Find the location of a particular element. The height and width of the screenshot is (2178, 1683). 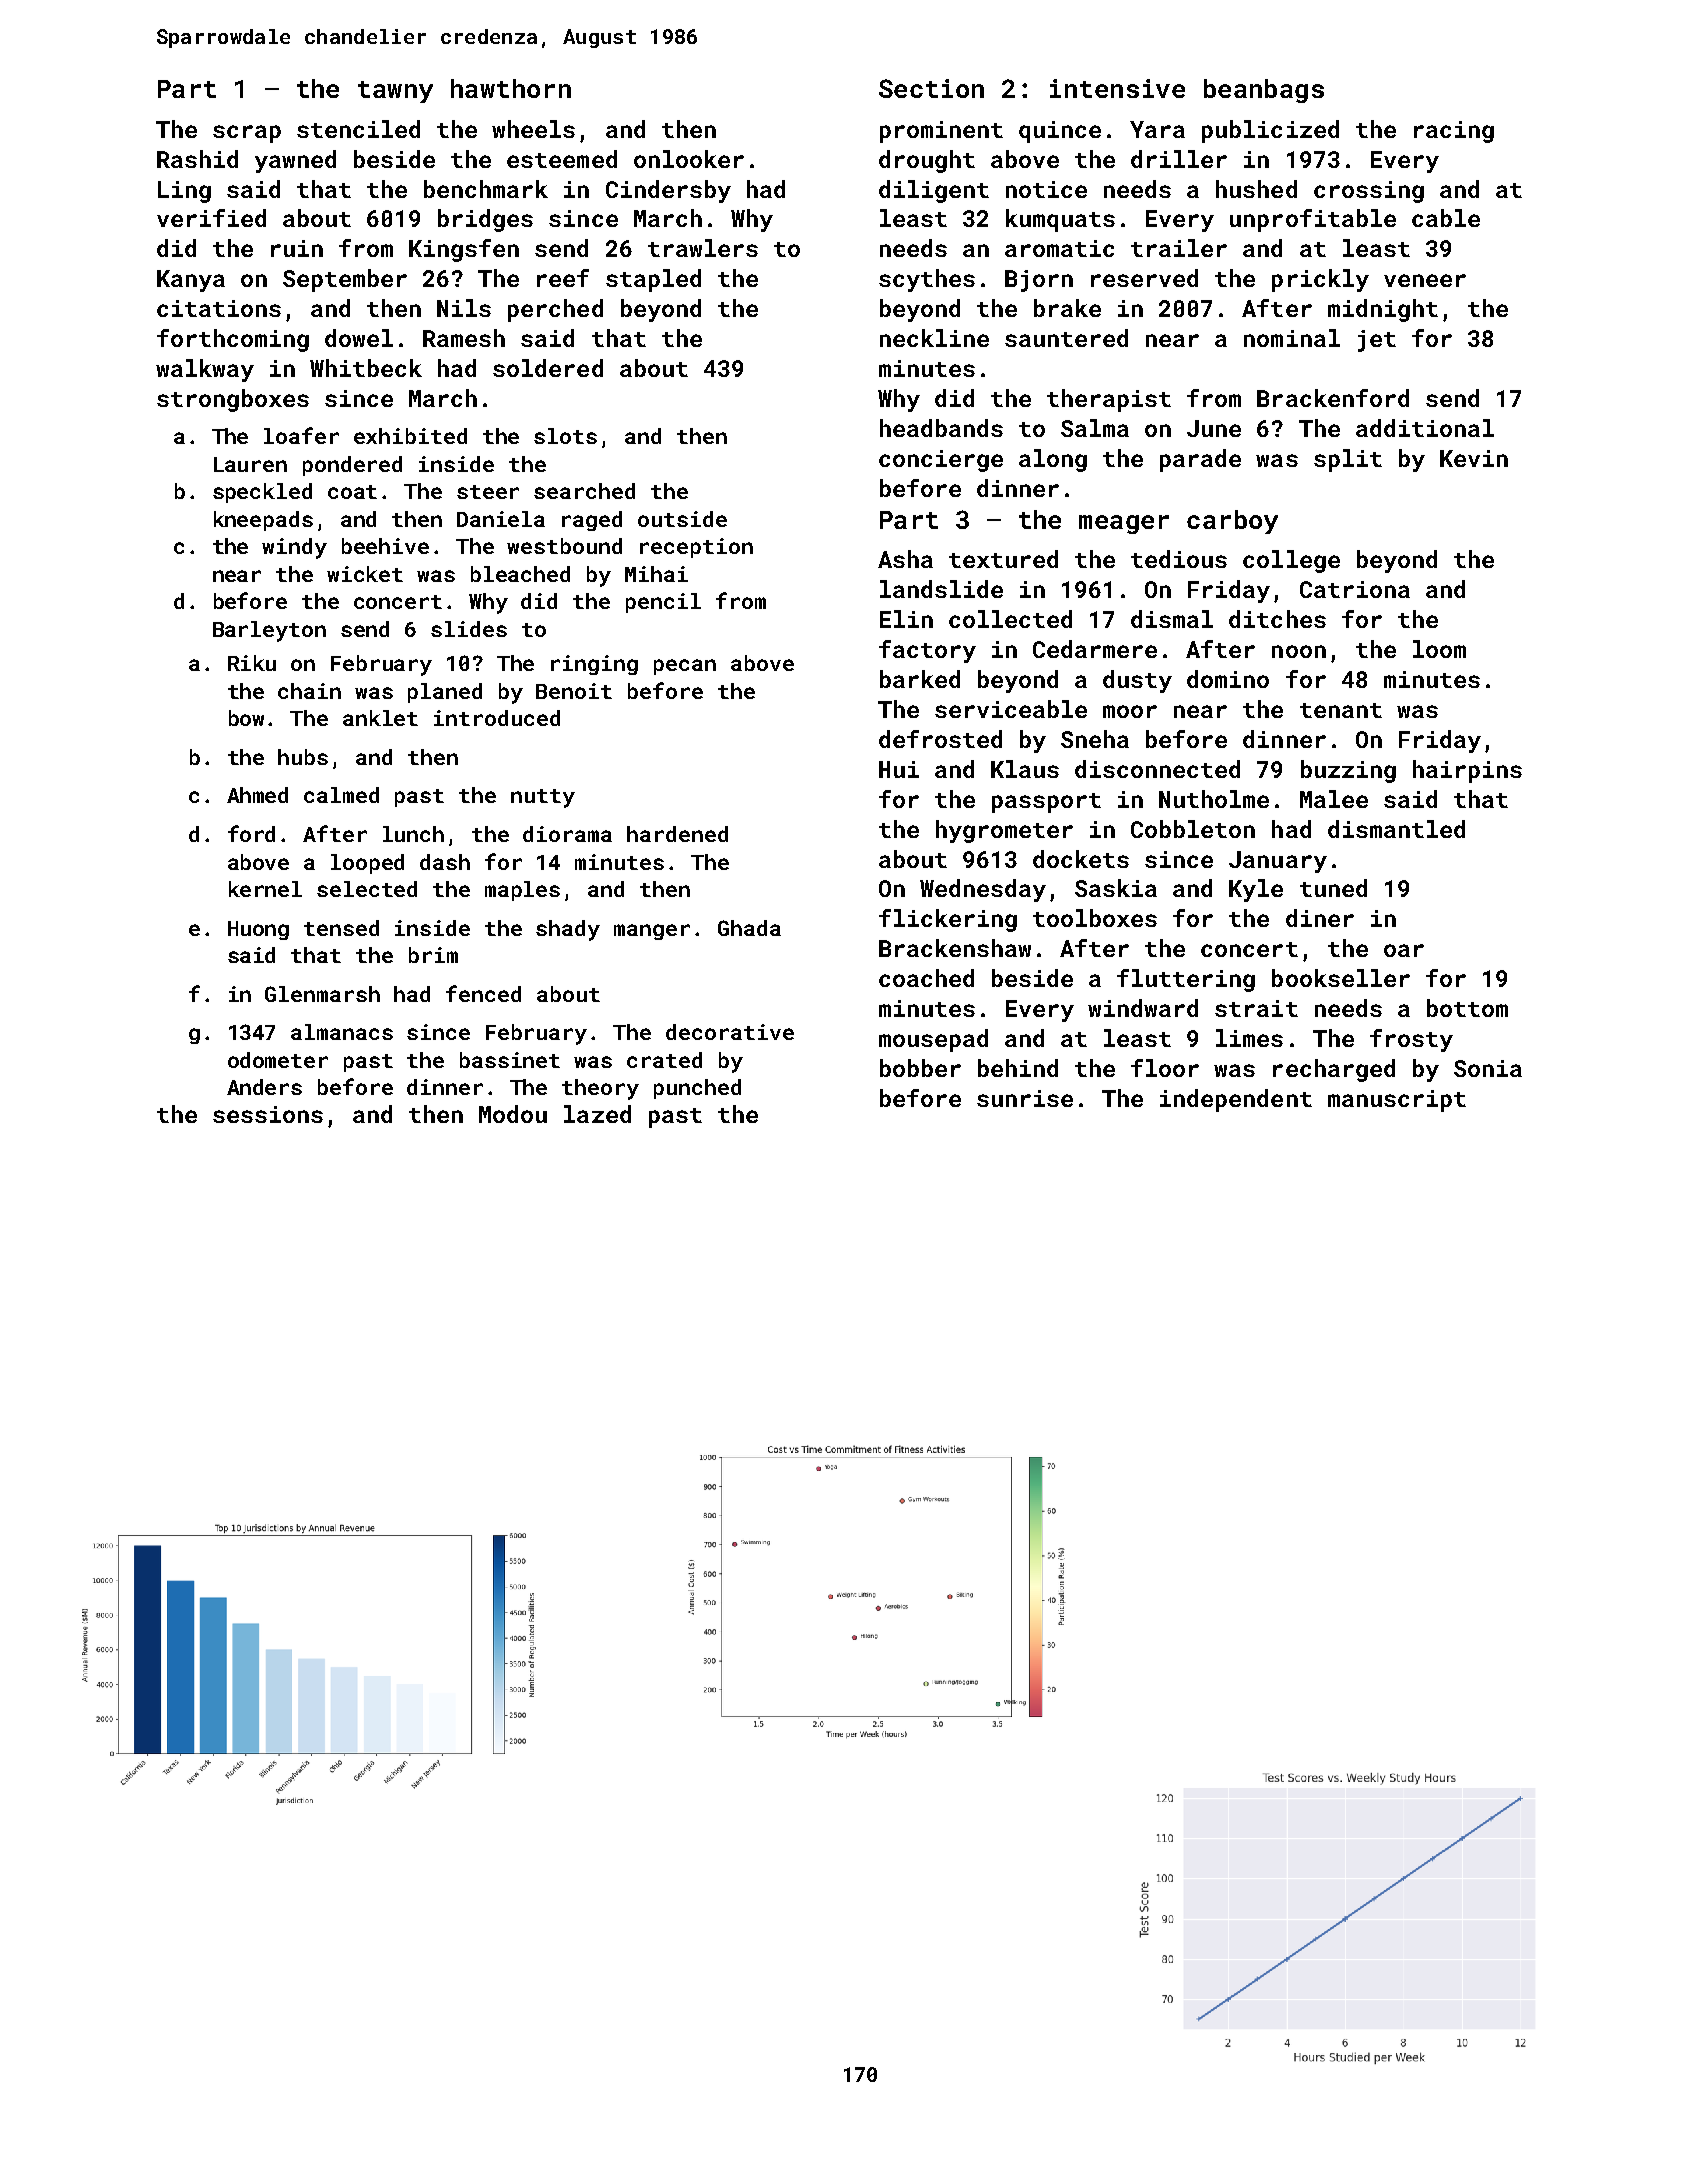

loom is located at coordinates (1439, 649).
